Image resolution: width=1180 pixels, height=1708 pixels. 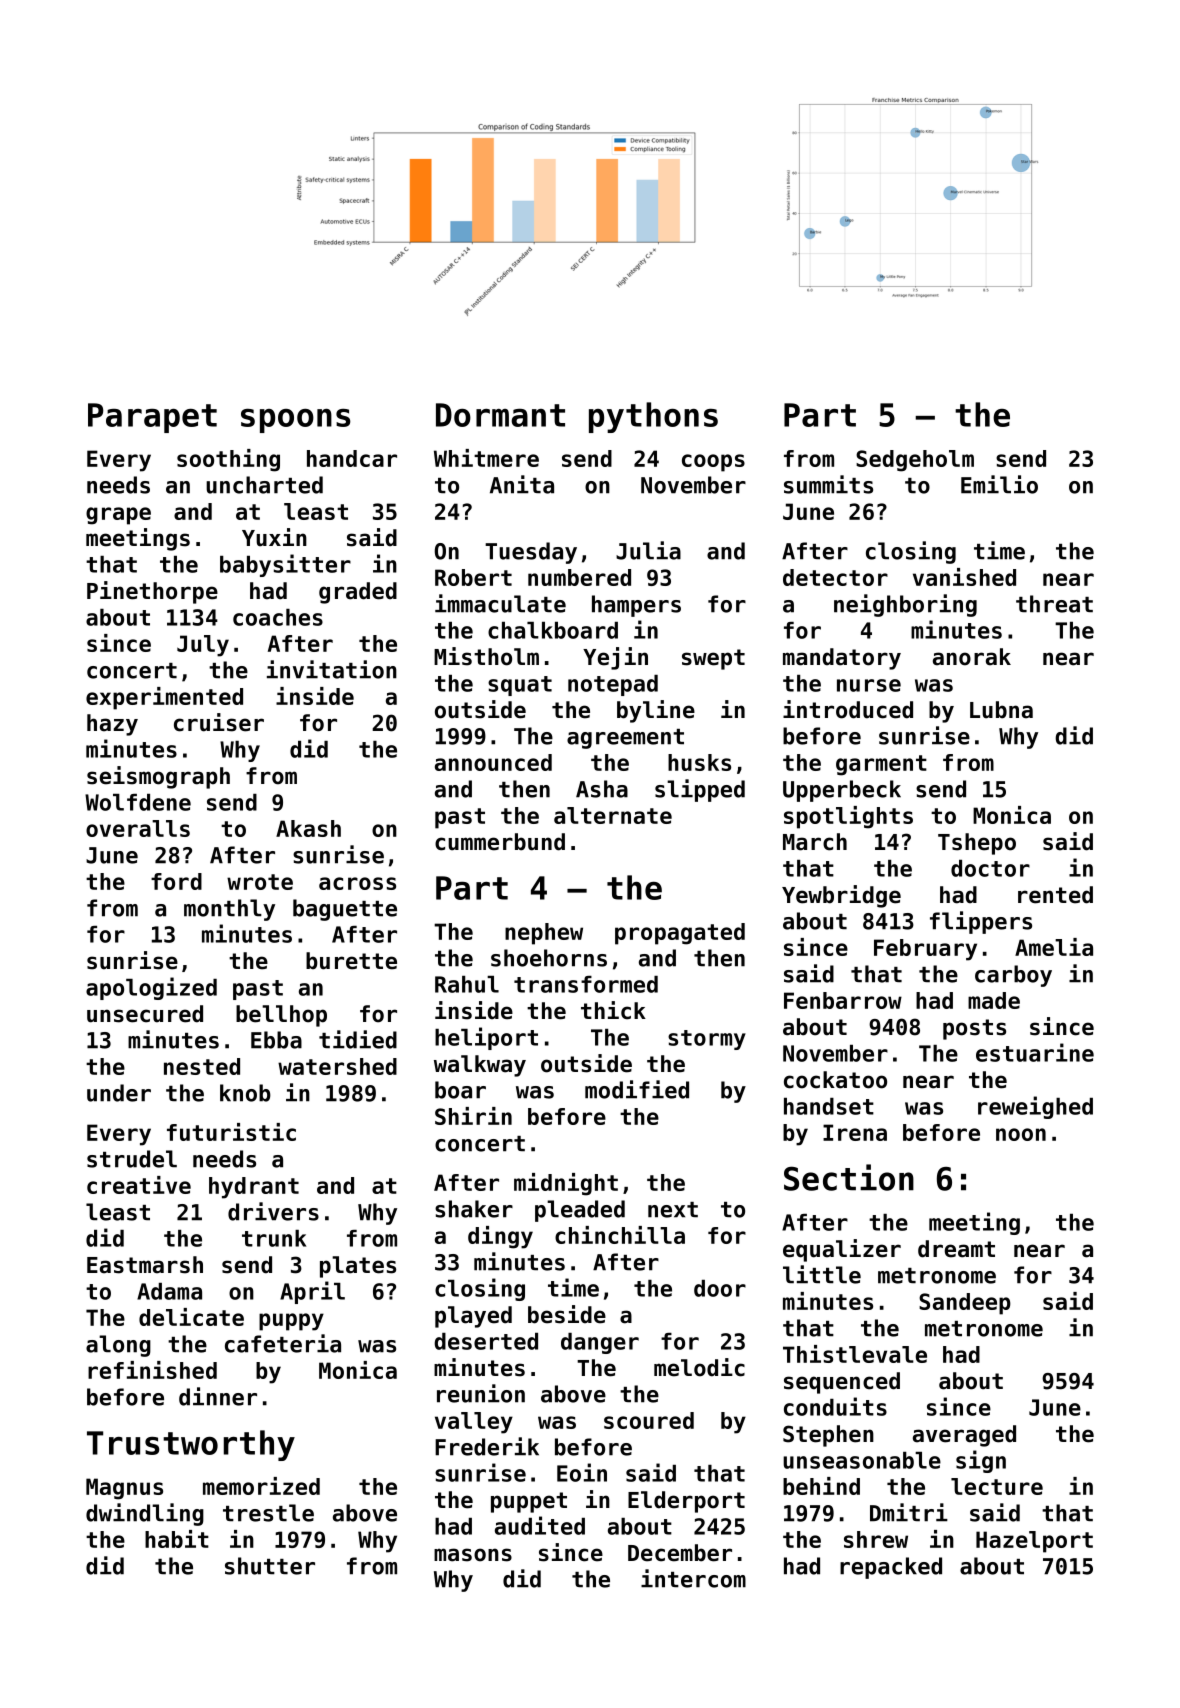 What do you see at coordinates (653, 417) in the image?
I see `pythons` at bounding box center [653, 417].
